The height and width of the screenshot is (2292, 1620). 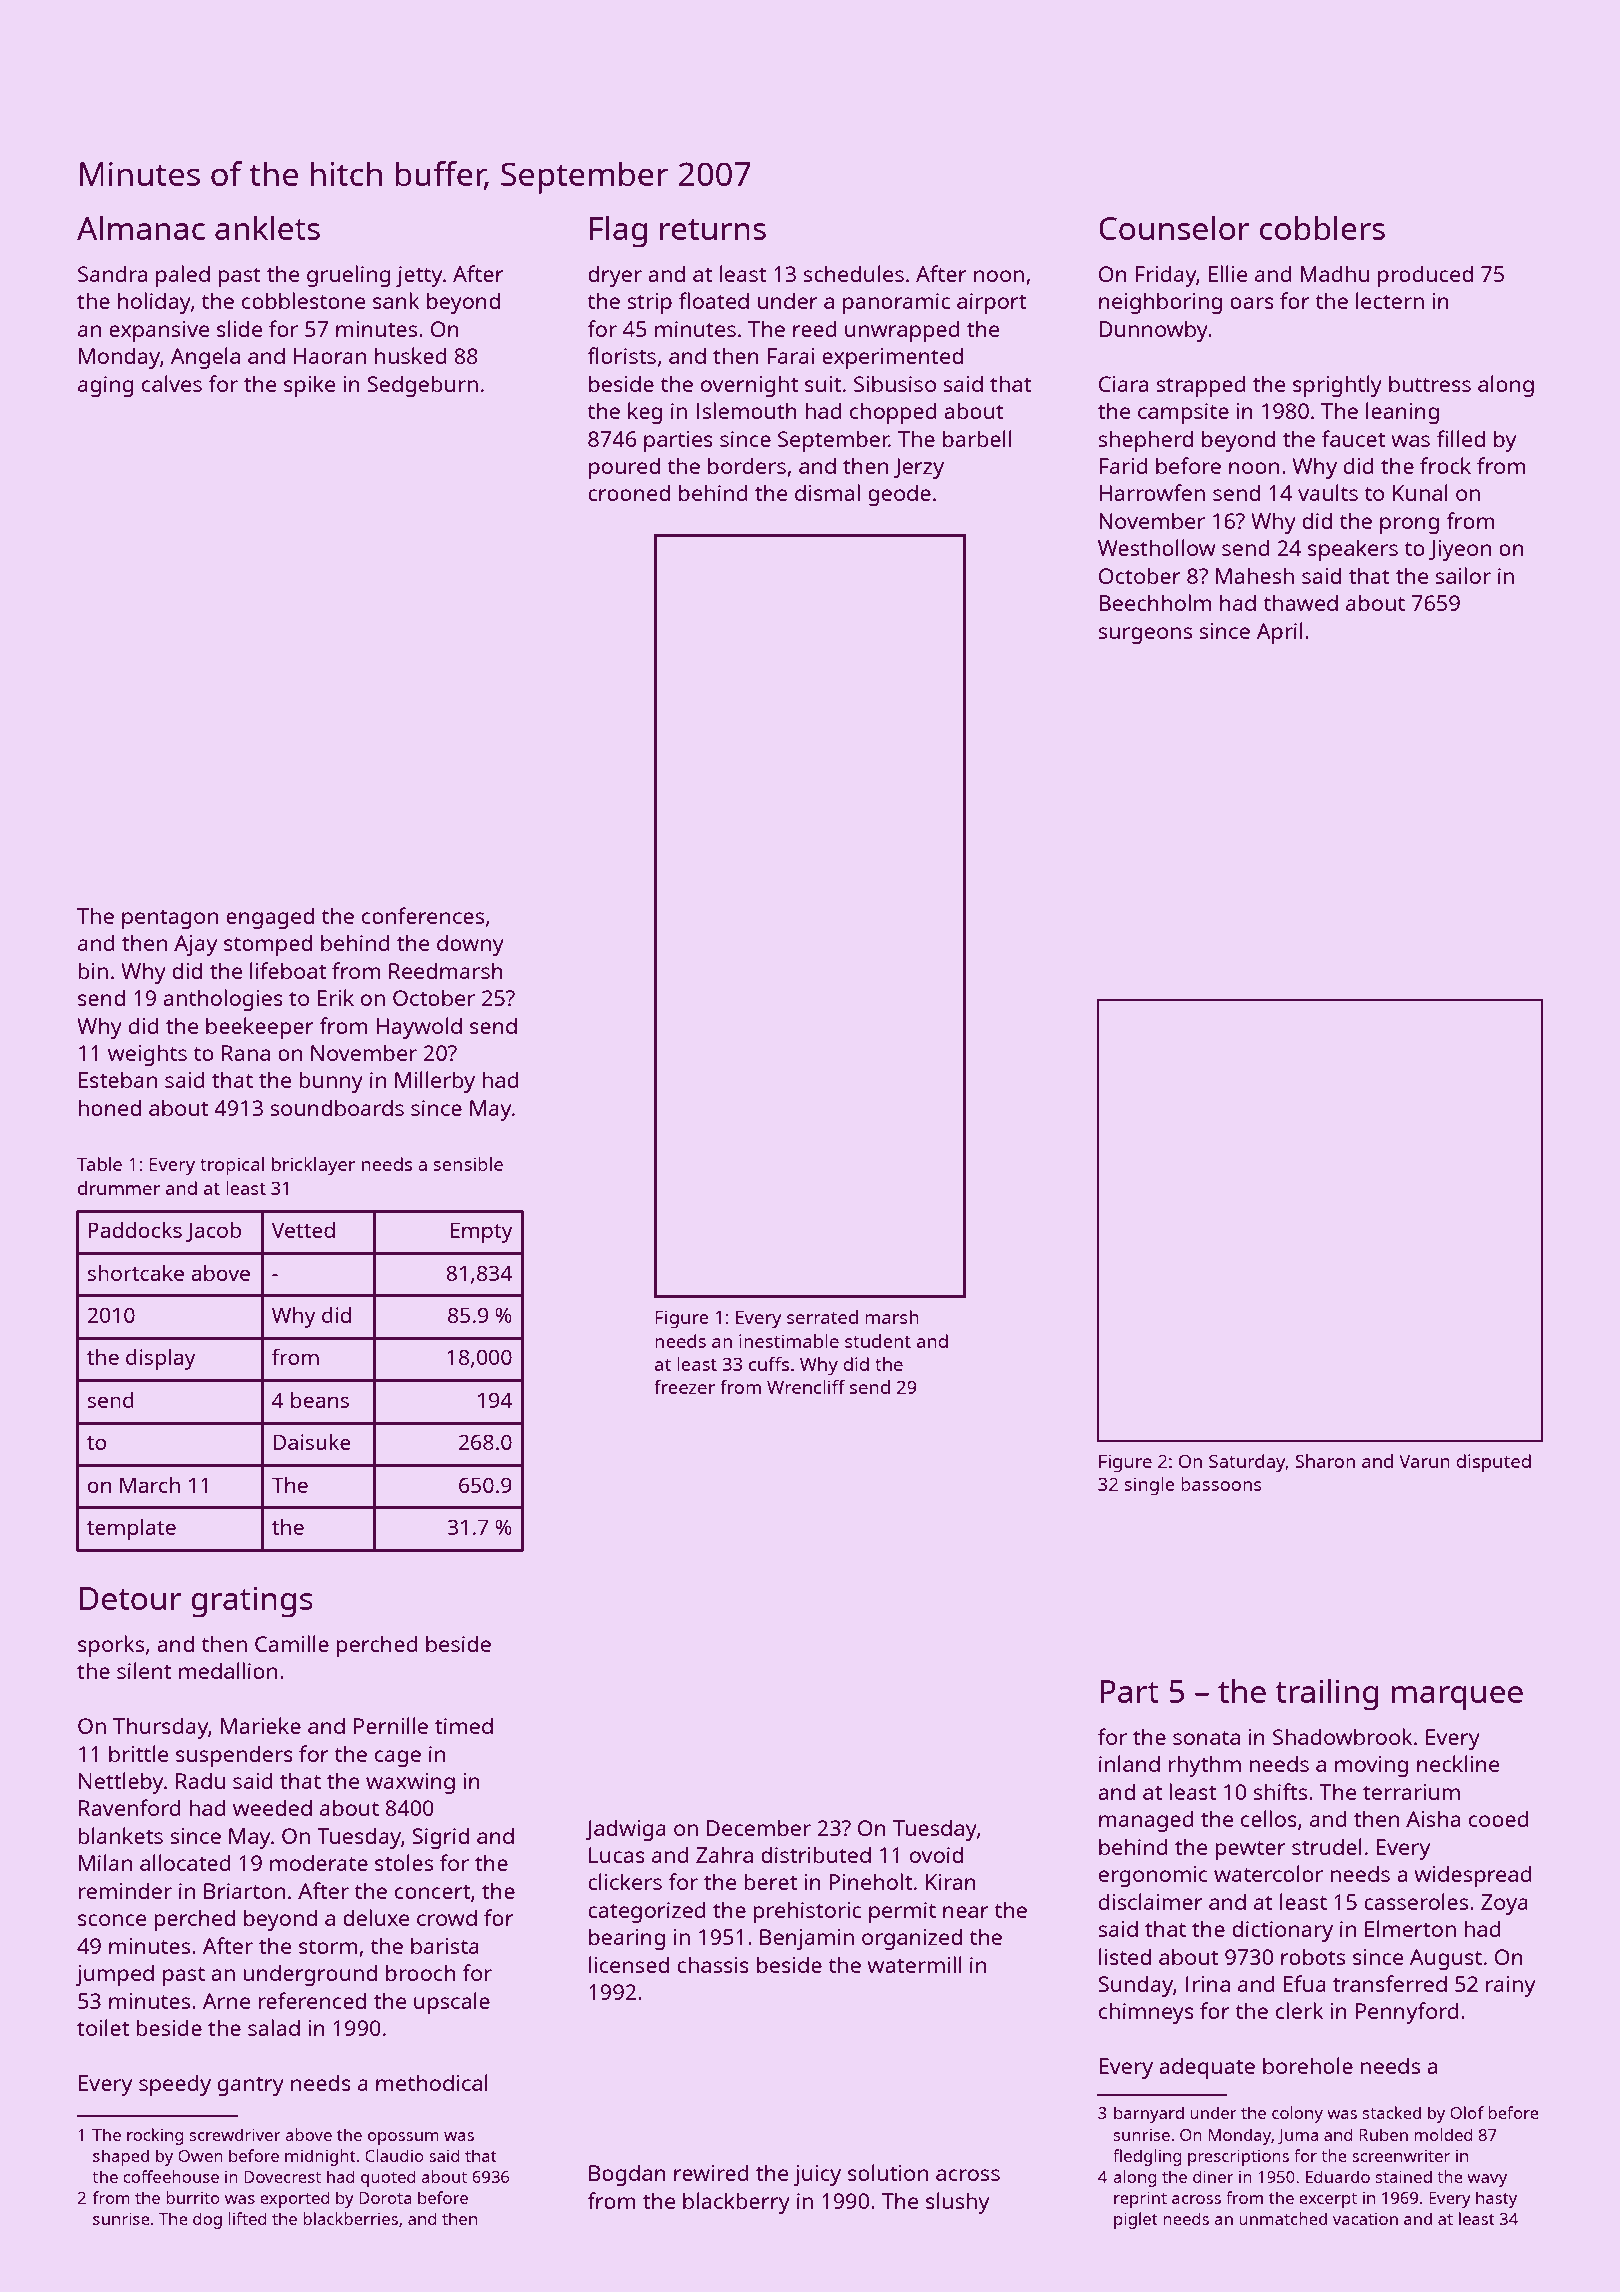 I want to click on surgeons, so click(x=1145, y=635).
